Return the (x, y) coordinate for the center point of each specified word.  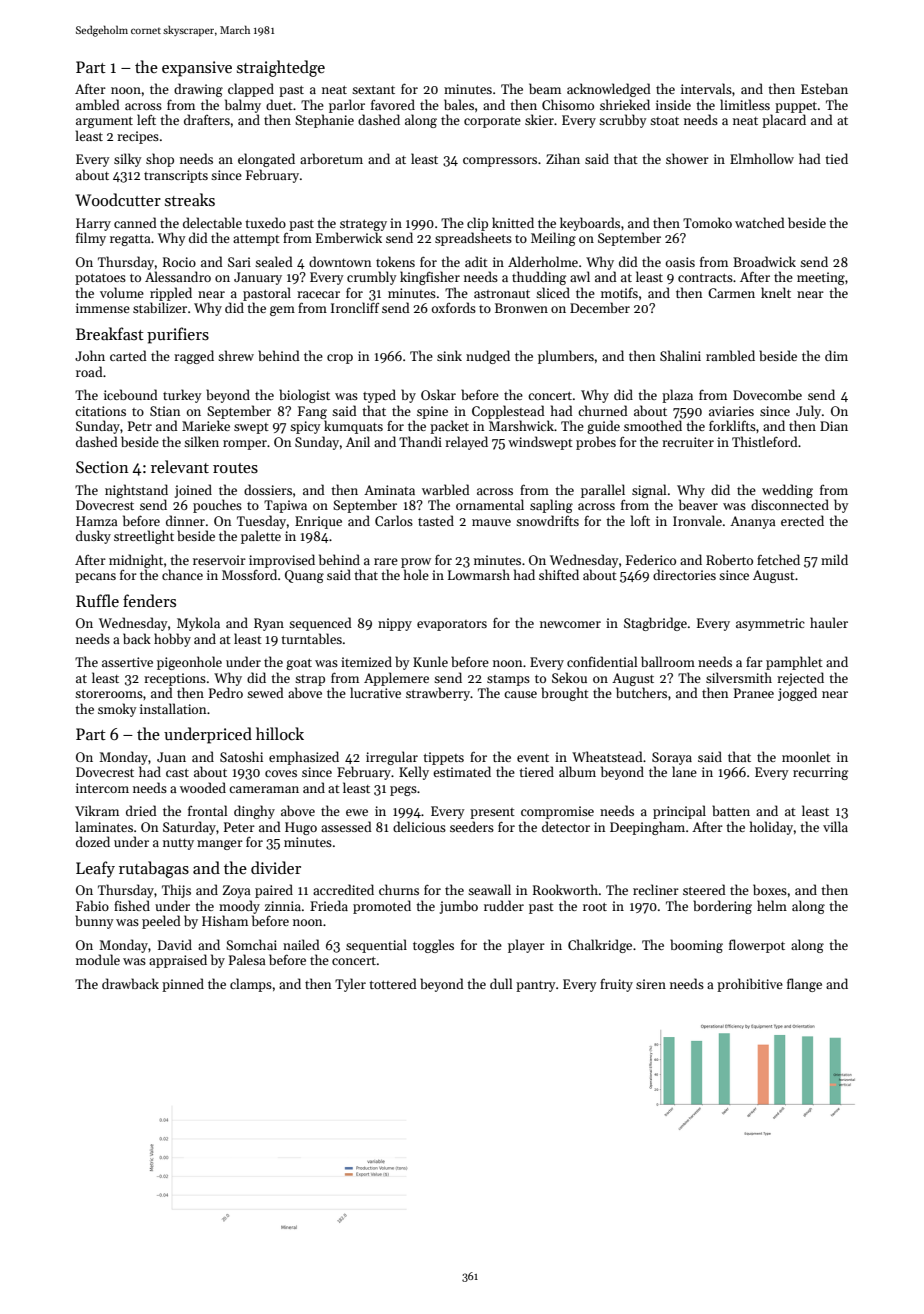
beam (545, 88)
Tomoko (707, 222)
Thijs (176, 891)
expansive (197, 69)
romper (245, 445)
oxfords (454, 307)
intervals (706, 88)
